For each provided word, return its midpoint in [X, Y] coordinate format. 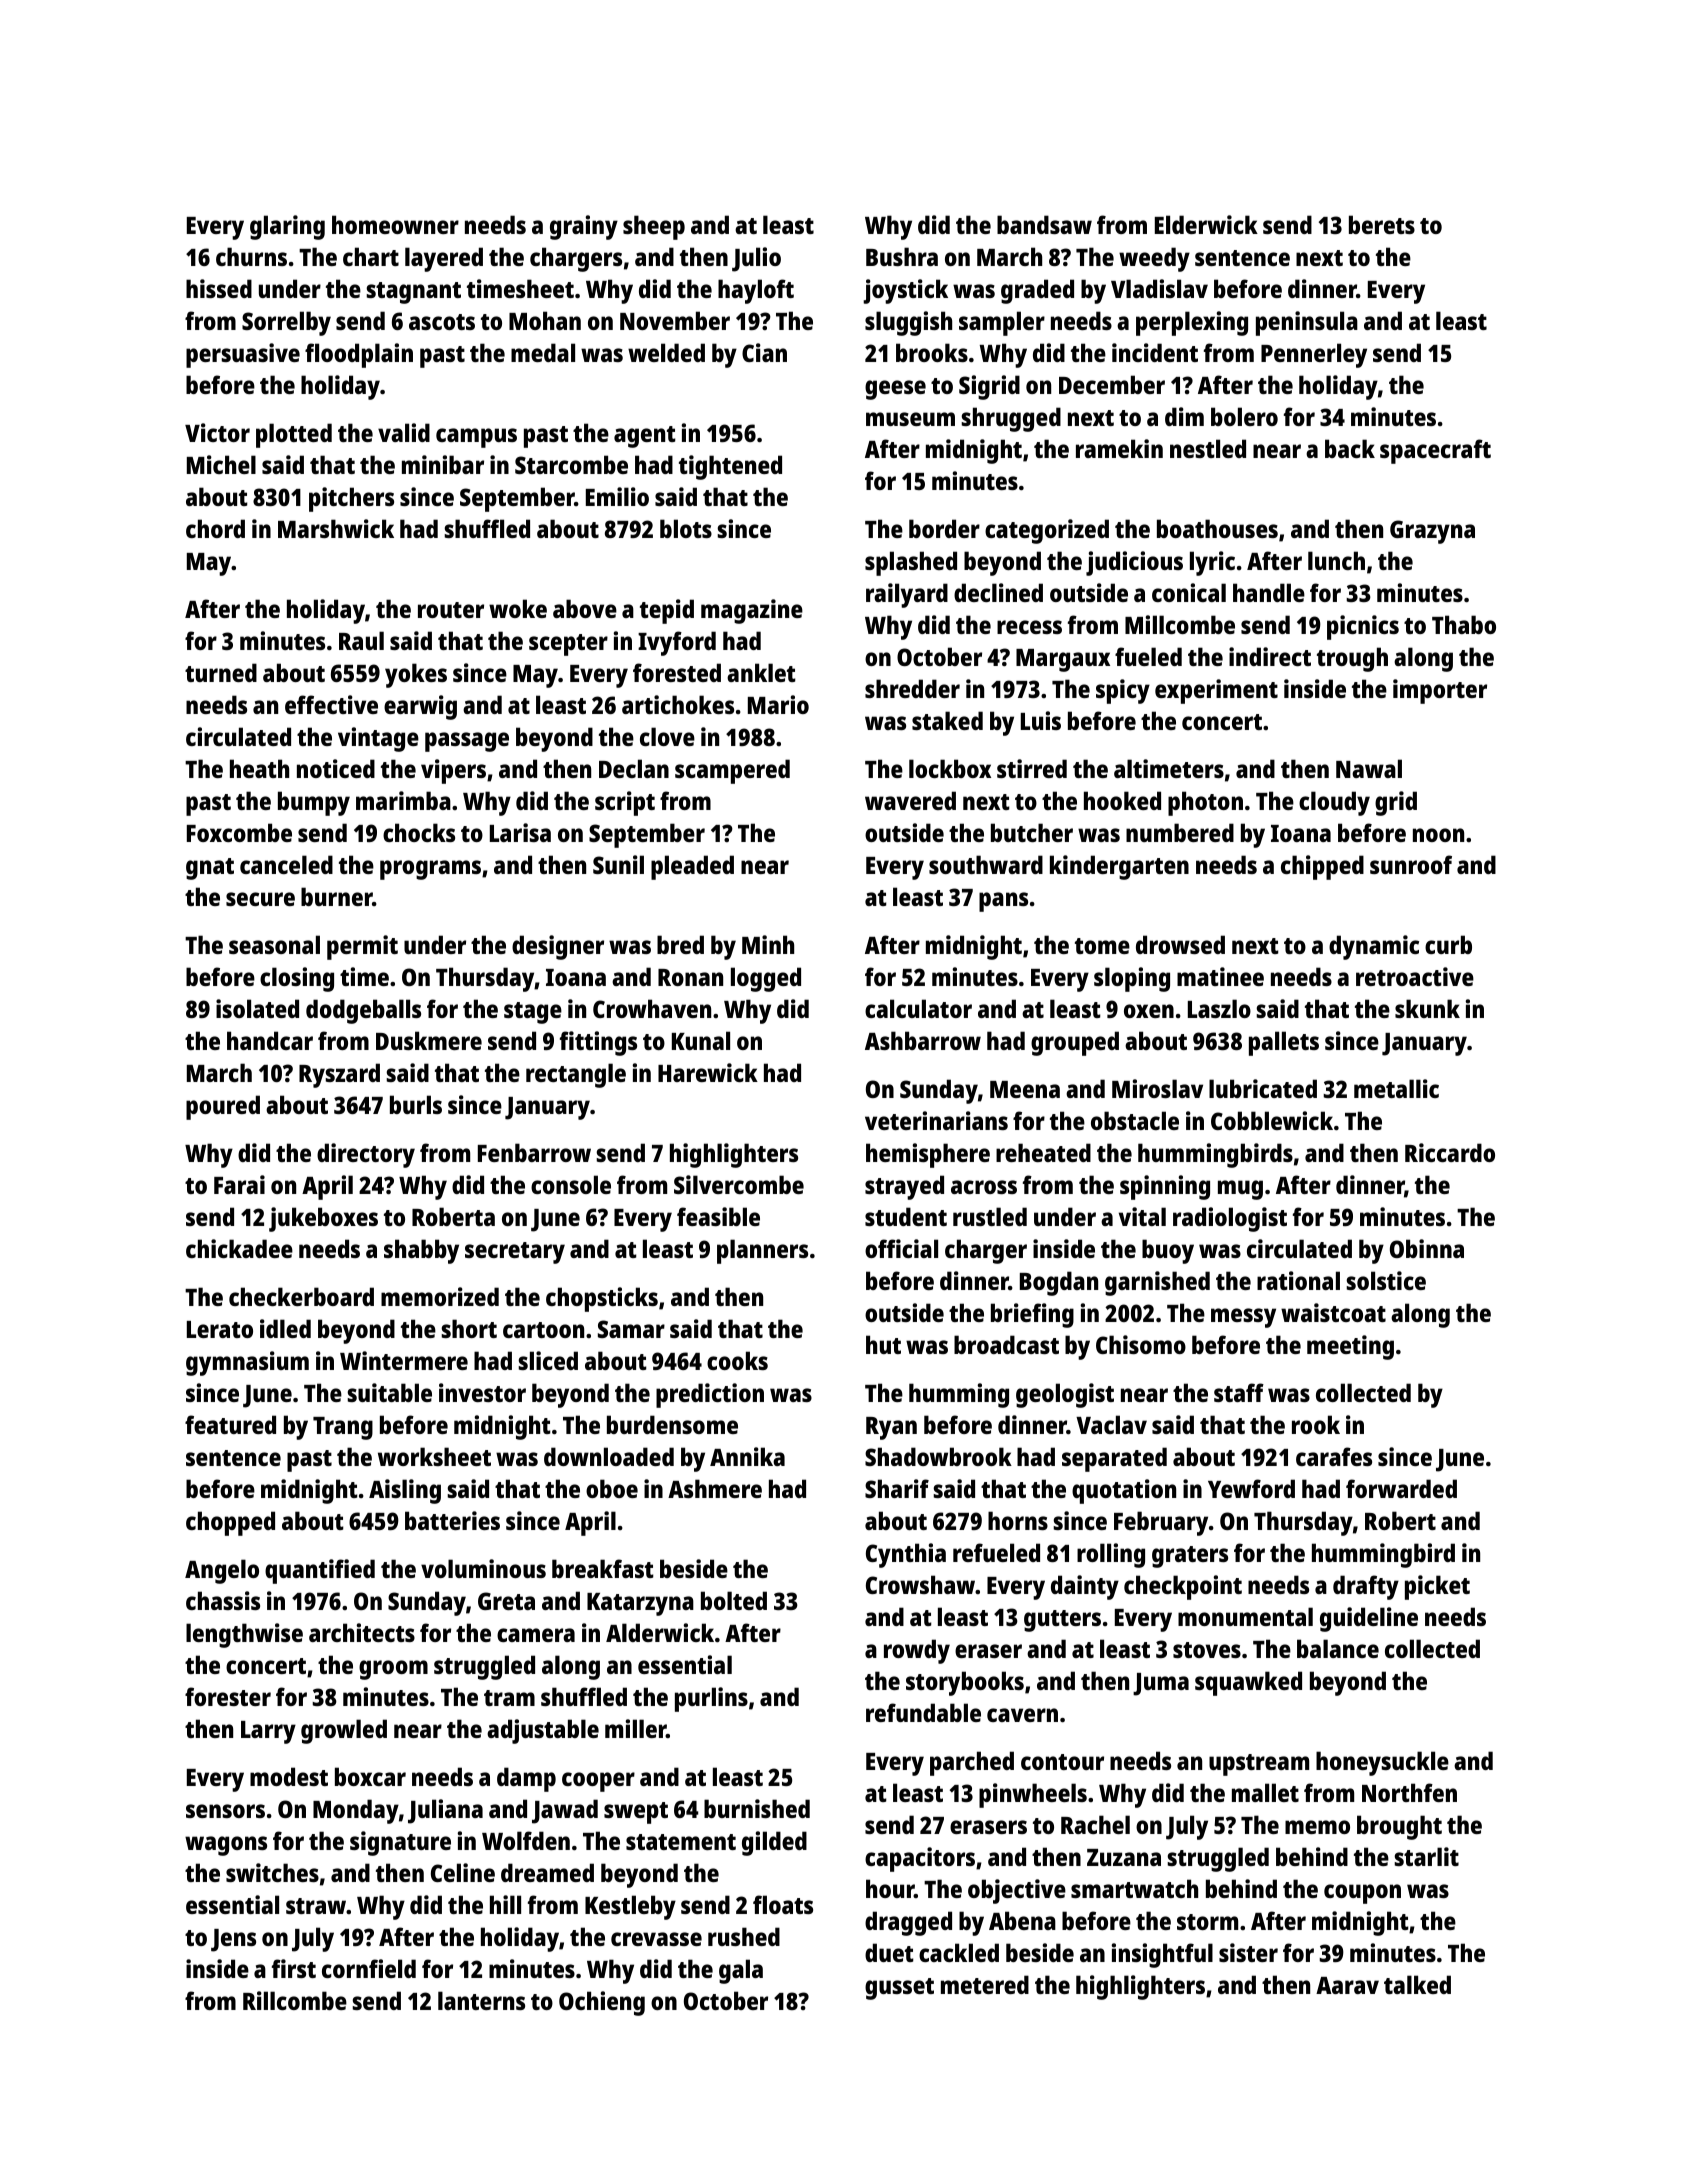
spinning [1165, 1187]
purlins [711, 1699]
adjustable [543, 1731]
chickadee [239, 1248]
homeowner [395, 224]
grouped [1075, 1043]
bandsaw [1044, 224]
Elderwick [1206, 224]
